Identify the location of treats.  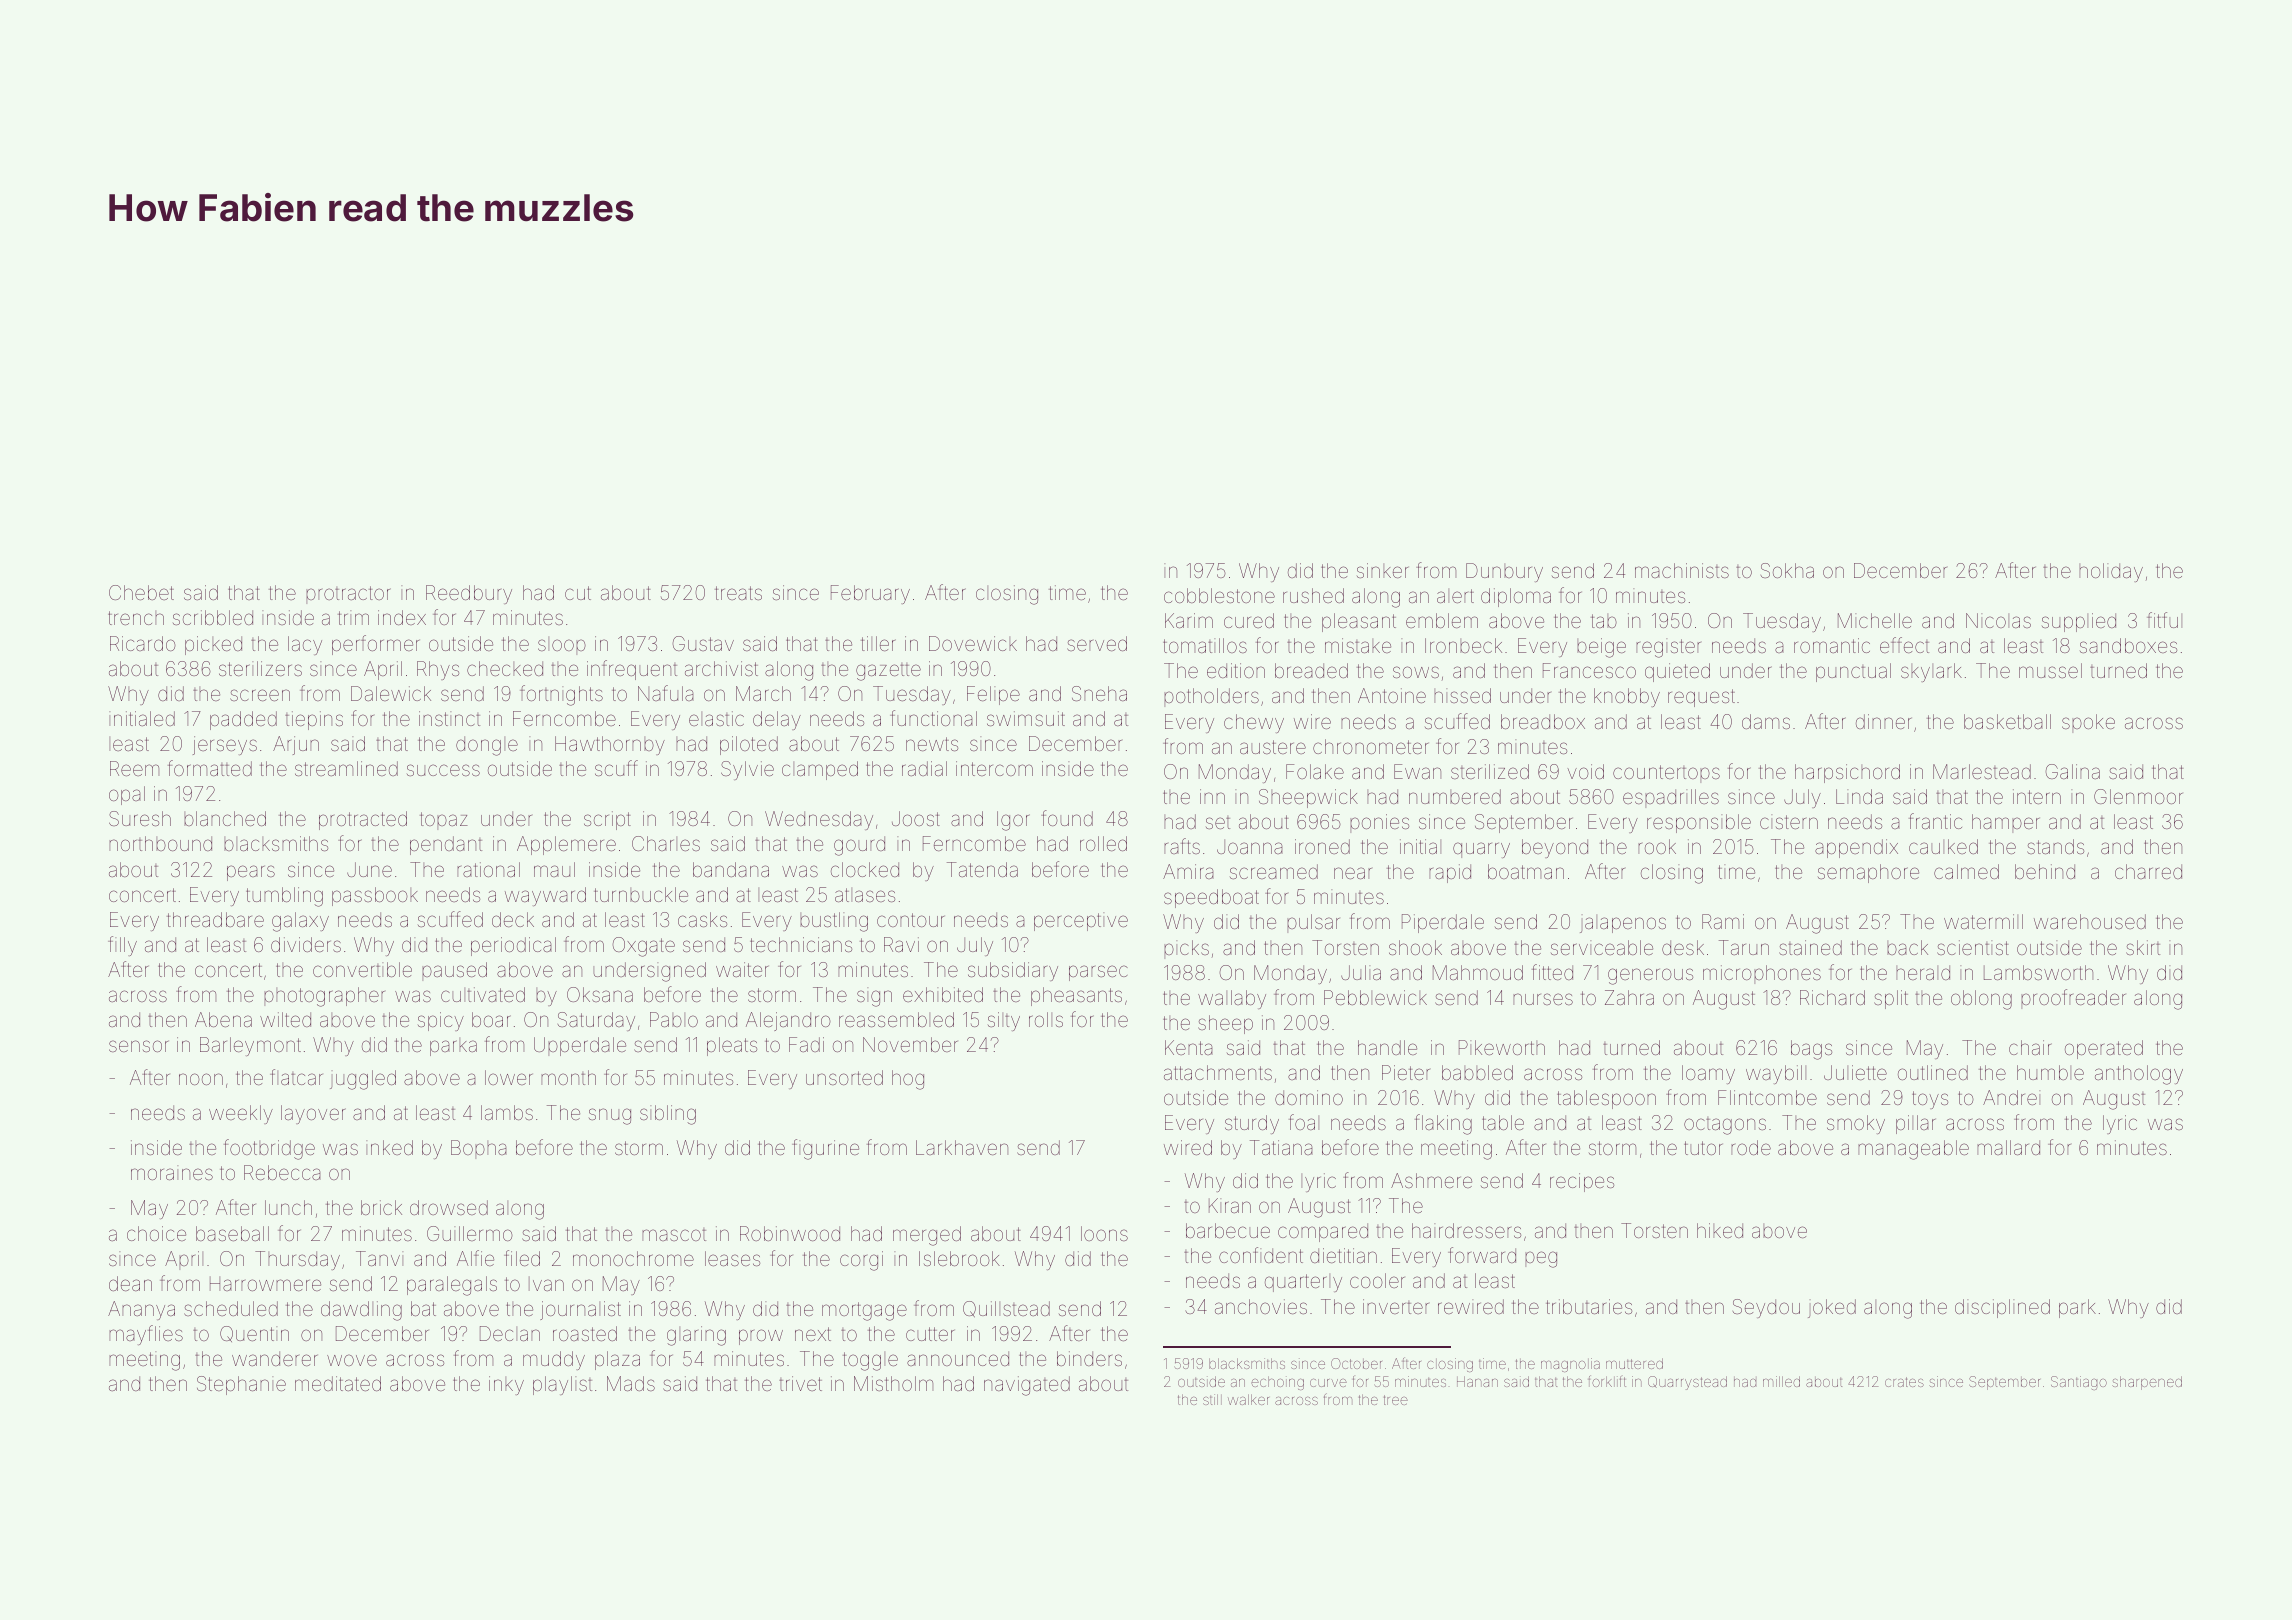
(738, 593).
